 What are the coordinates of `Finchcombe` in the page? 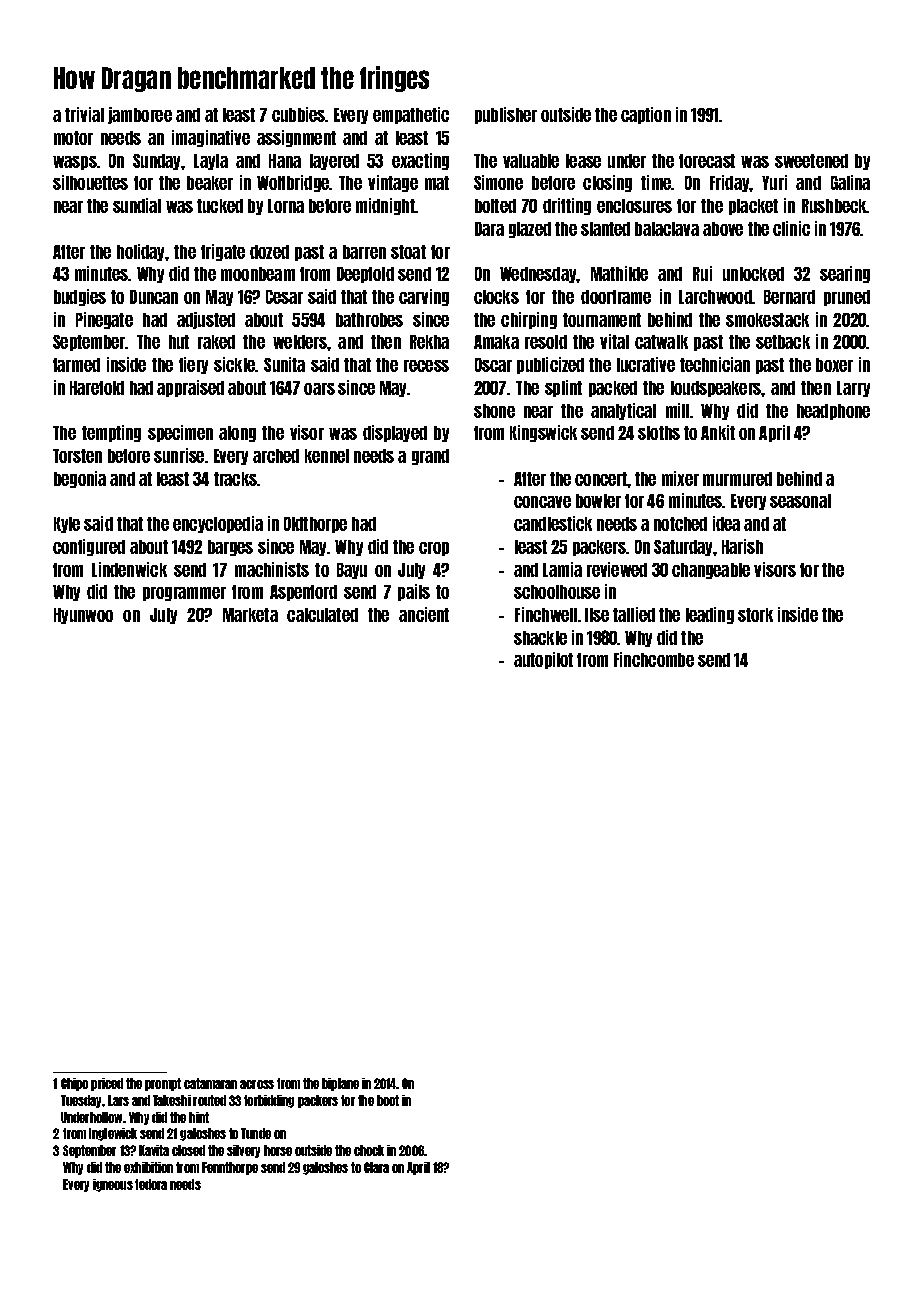 It's located at (654, 659).
